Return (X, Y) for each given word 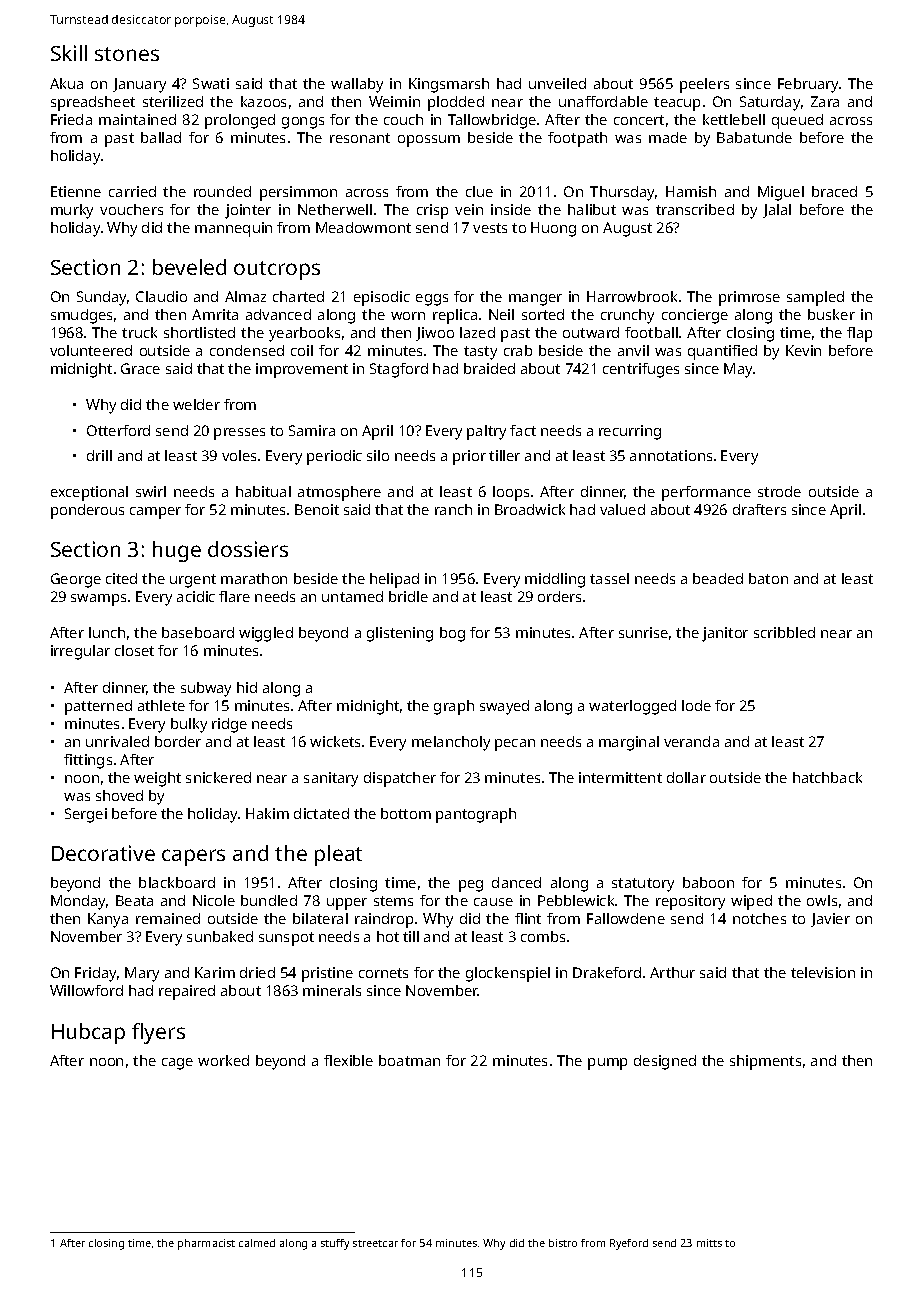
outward (591, 332)
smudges (81, 316)
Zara (825, 101)
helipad (394, 580)
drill (99, 455)
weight (157, 779)
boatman (409, 1060)
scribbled (784, 632)
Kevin (803, 350)
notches (759, 918)
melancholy (451, 743)
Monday (78, 902)
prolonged (240, 121)
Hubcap (88, 1033)
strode (779, 491)
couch (403, 119)
